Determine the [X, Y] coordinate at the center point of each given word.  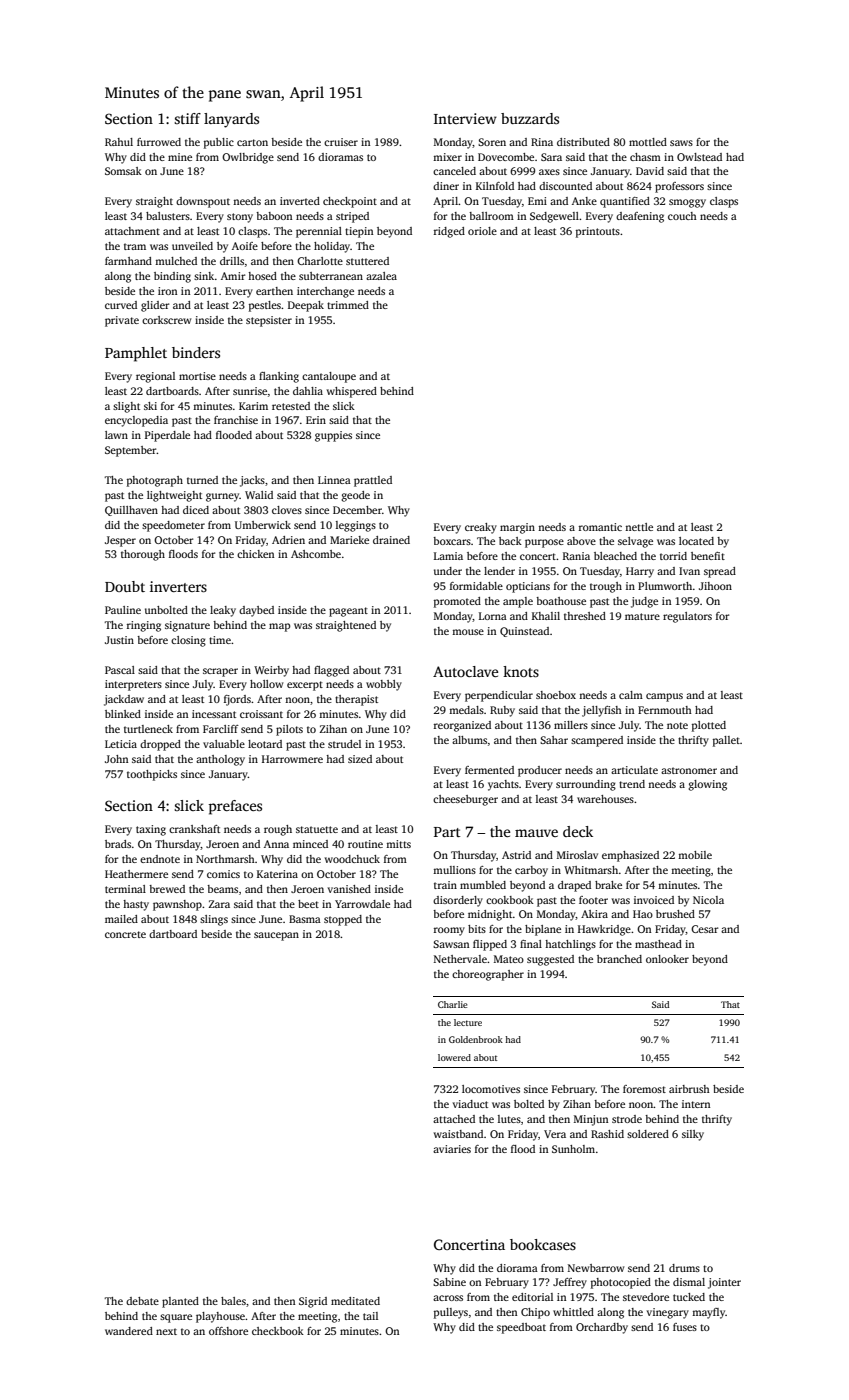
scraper [220, 672]
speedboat [521, 1328]
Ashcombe [316, 554]
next [166, 1331]
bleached [615, 556]
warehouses [605, 799]
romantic [600, 527]
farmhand [128, 261]
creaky [481, 528]
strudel [344, 744]
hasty [136, 905]
